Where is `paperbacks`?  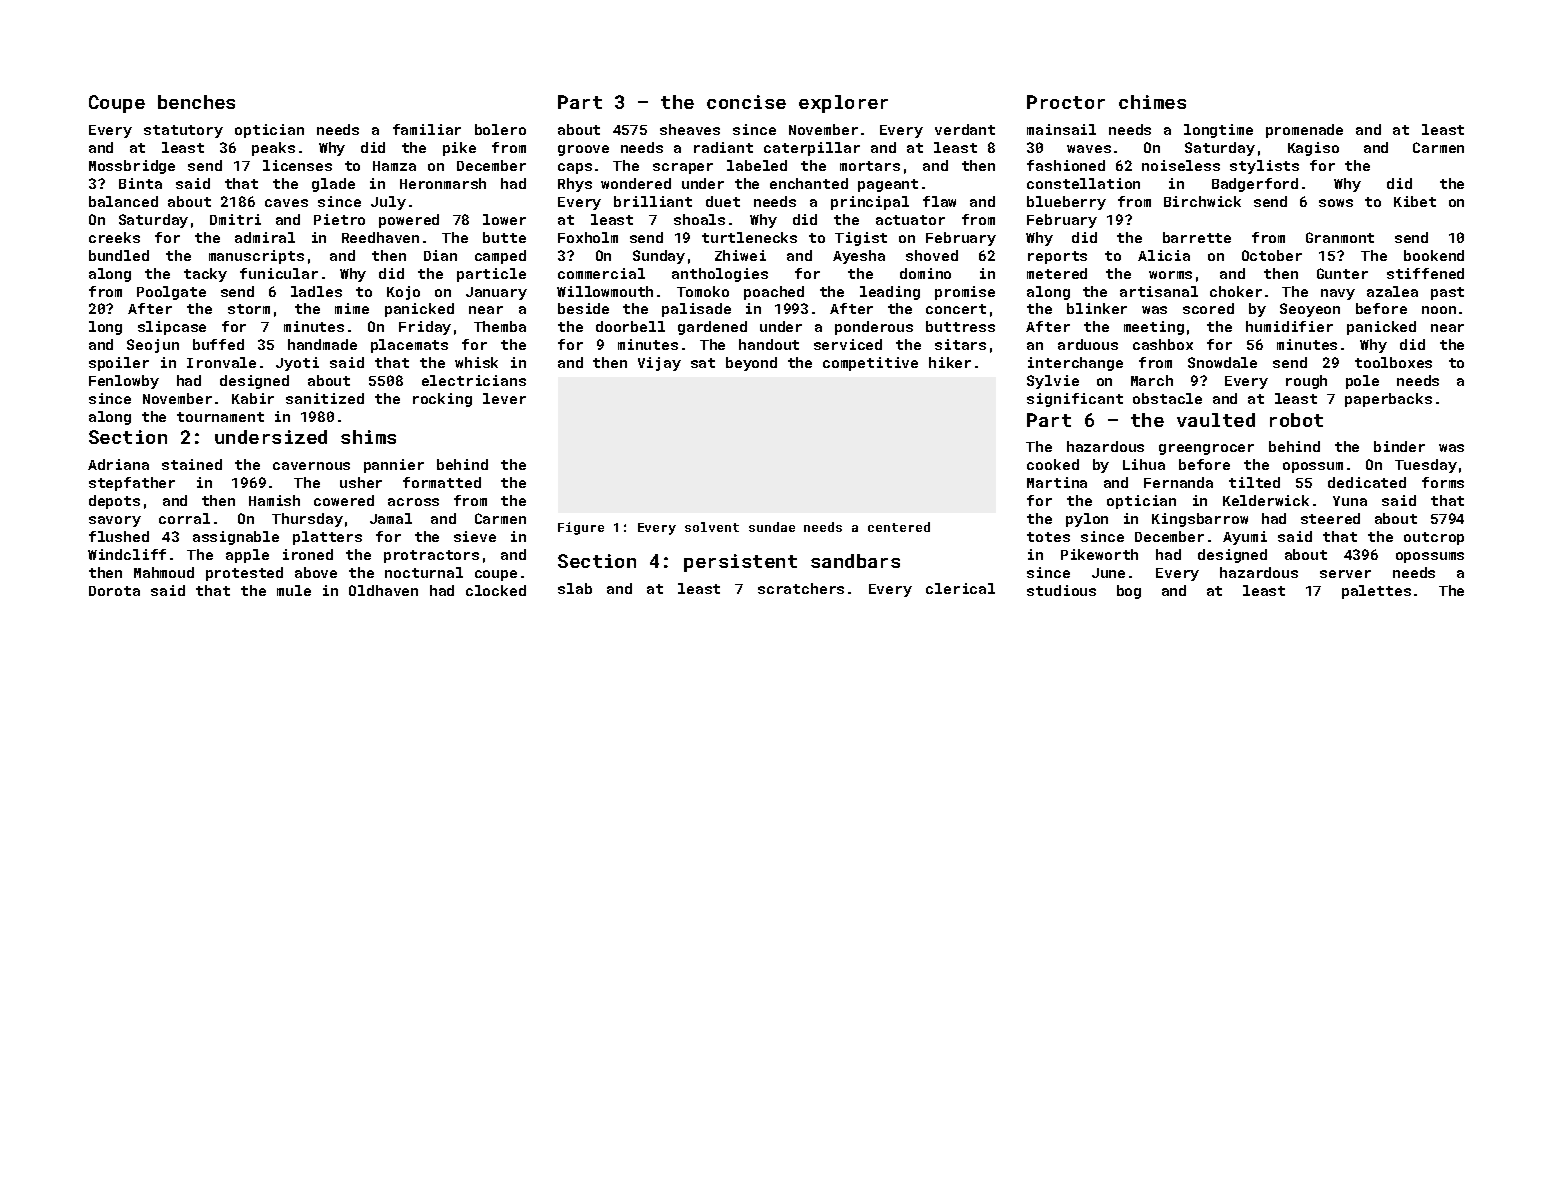
paperbacks is located at coordinates (1388, 400).
